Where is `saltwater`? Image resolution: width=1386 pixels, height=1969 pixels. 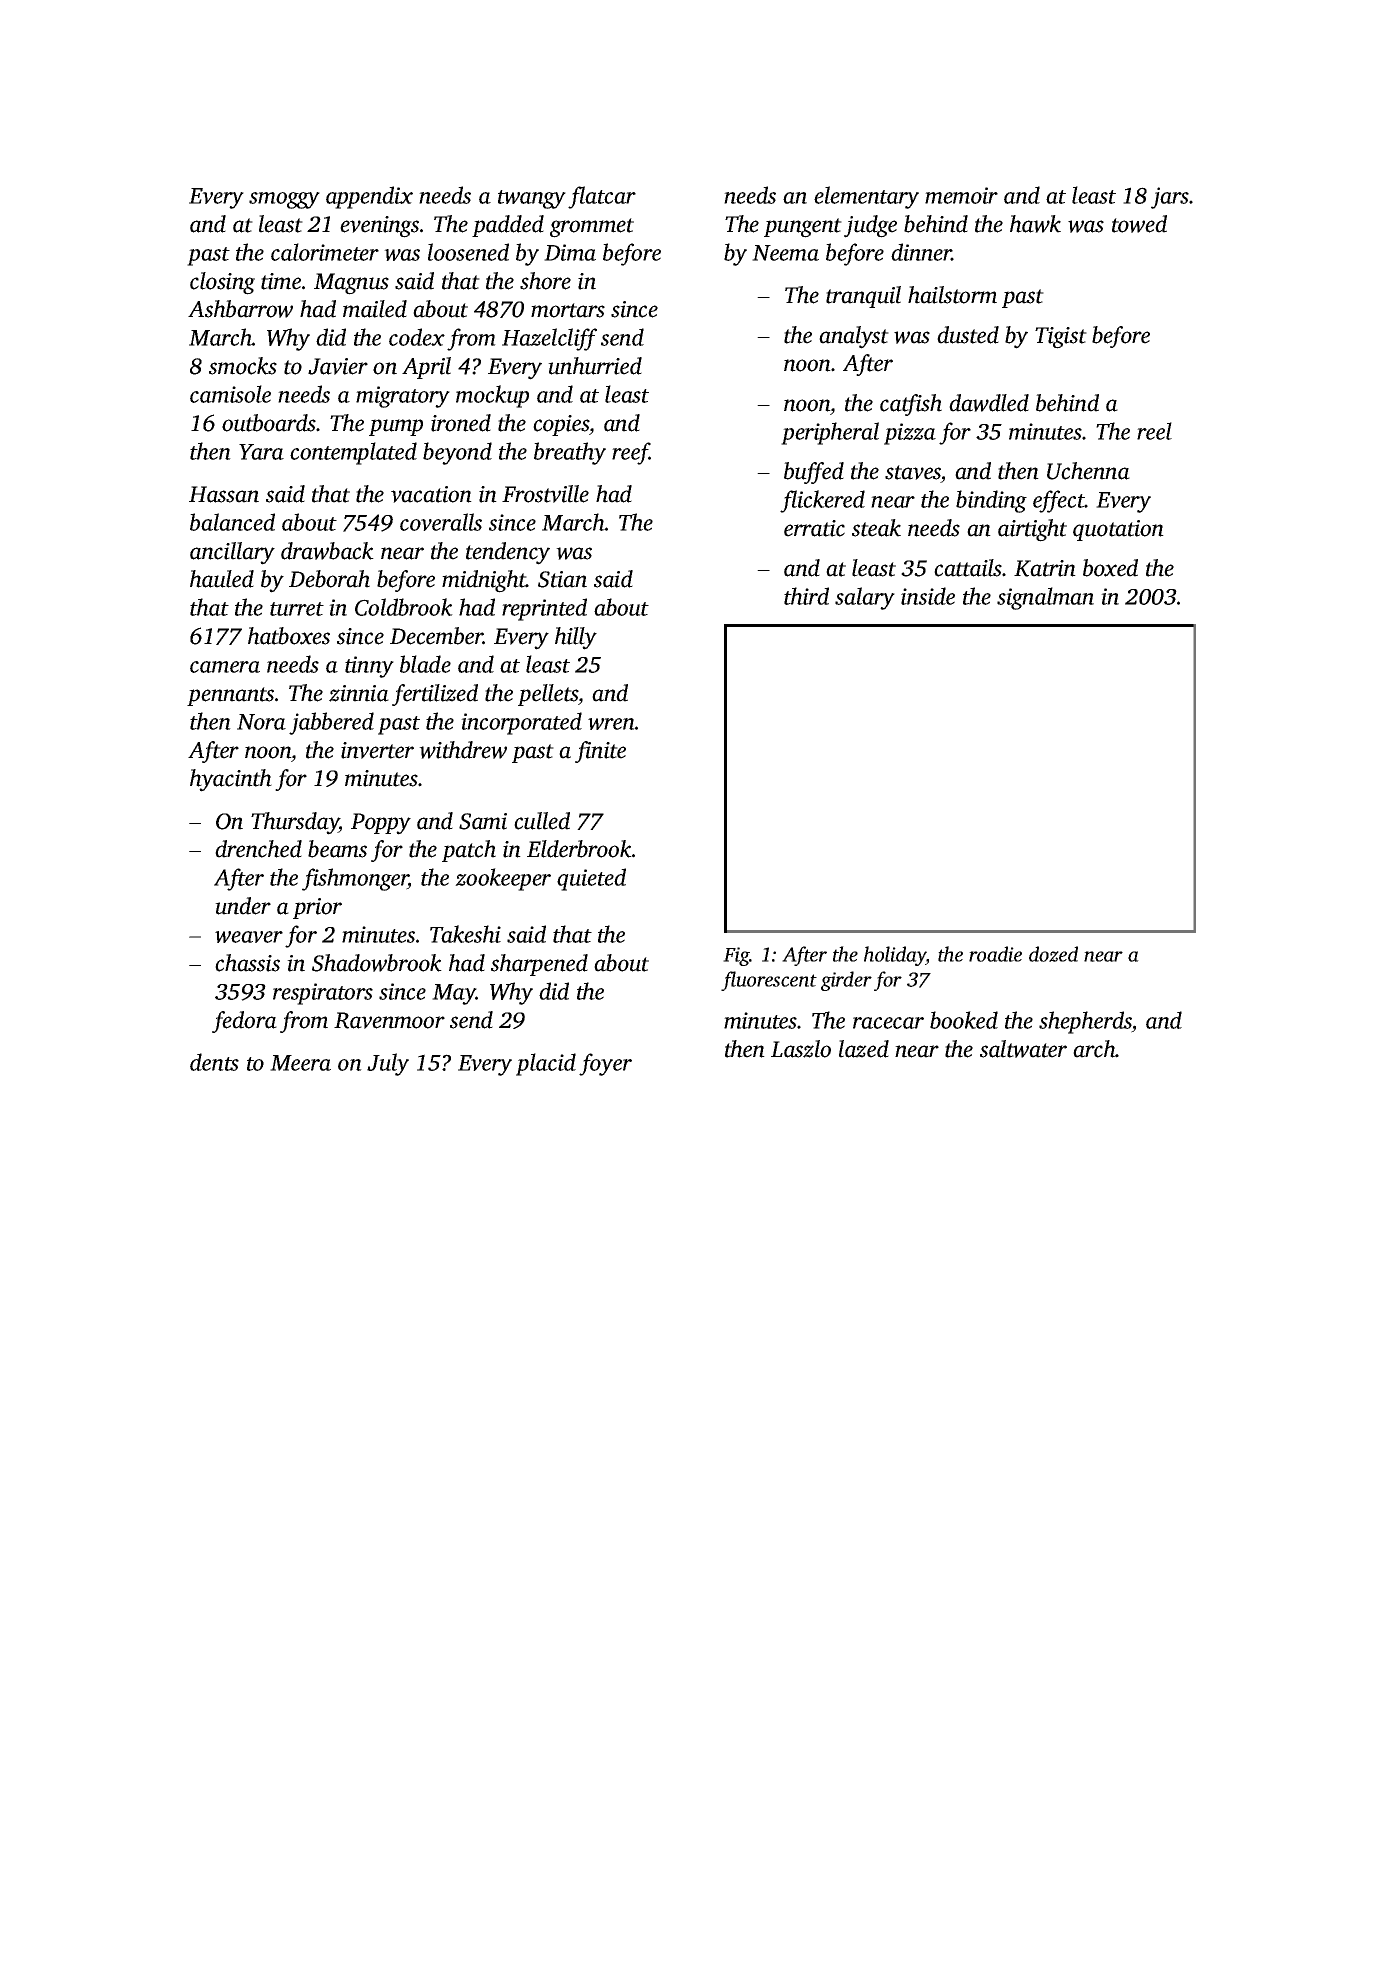
saltwater is located at coordinates (1023, 1049).
